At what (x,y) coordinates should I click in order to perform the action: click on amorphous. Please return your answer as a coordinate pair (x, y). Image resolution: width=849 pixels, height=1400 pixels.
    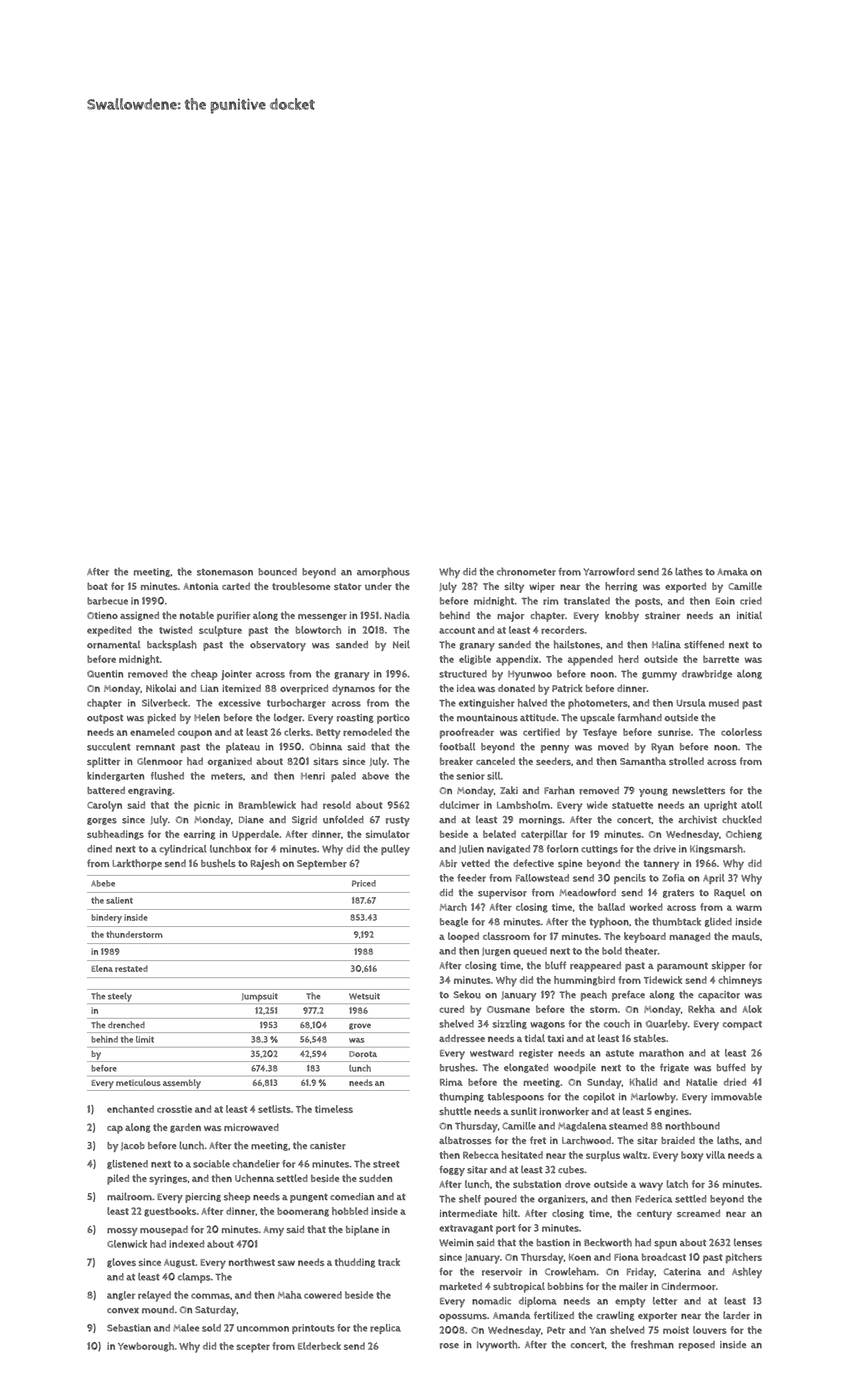
    Looking at the image, I should click on (383, 572).
